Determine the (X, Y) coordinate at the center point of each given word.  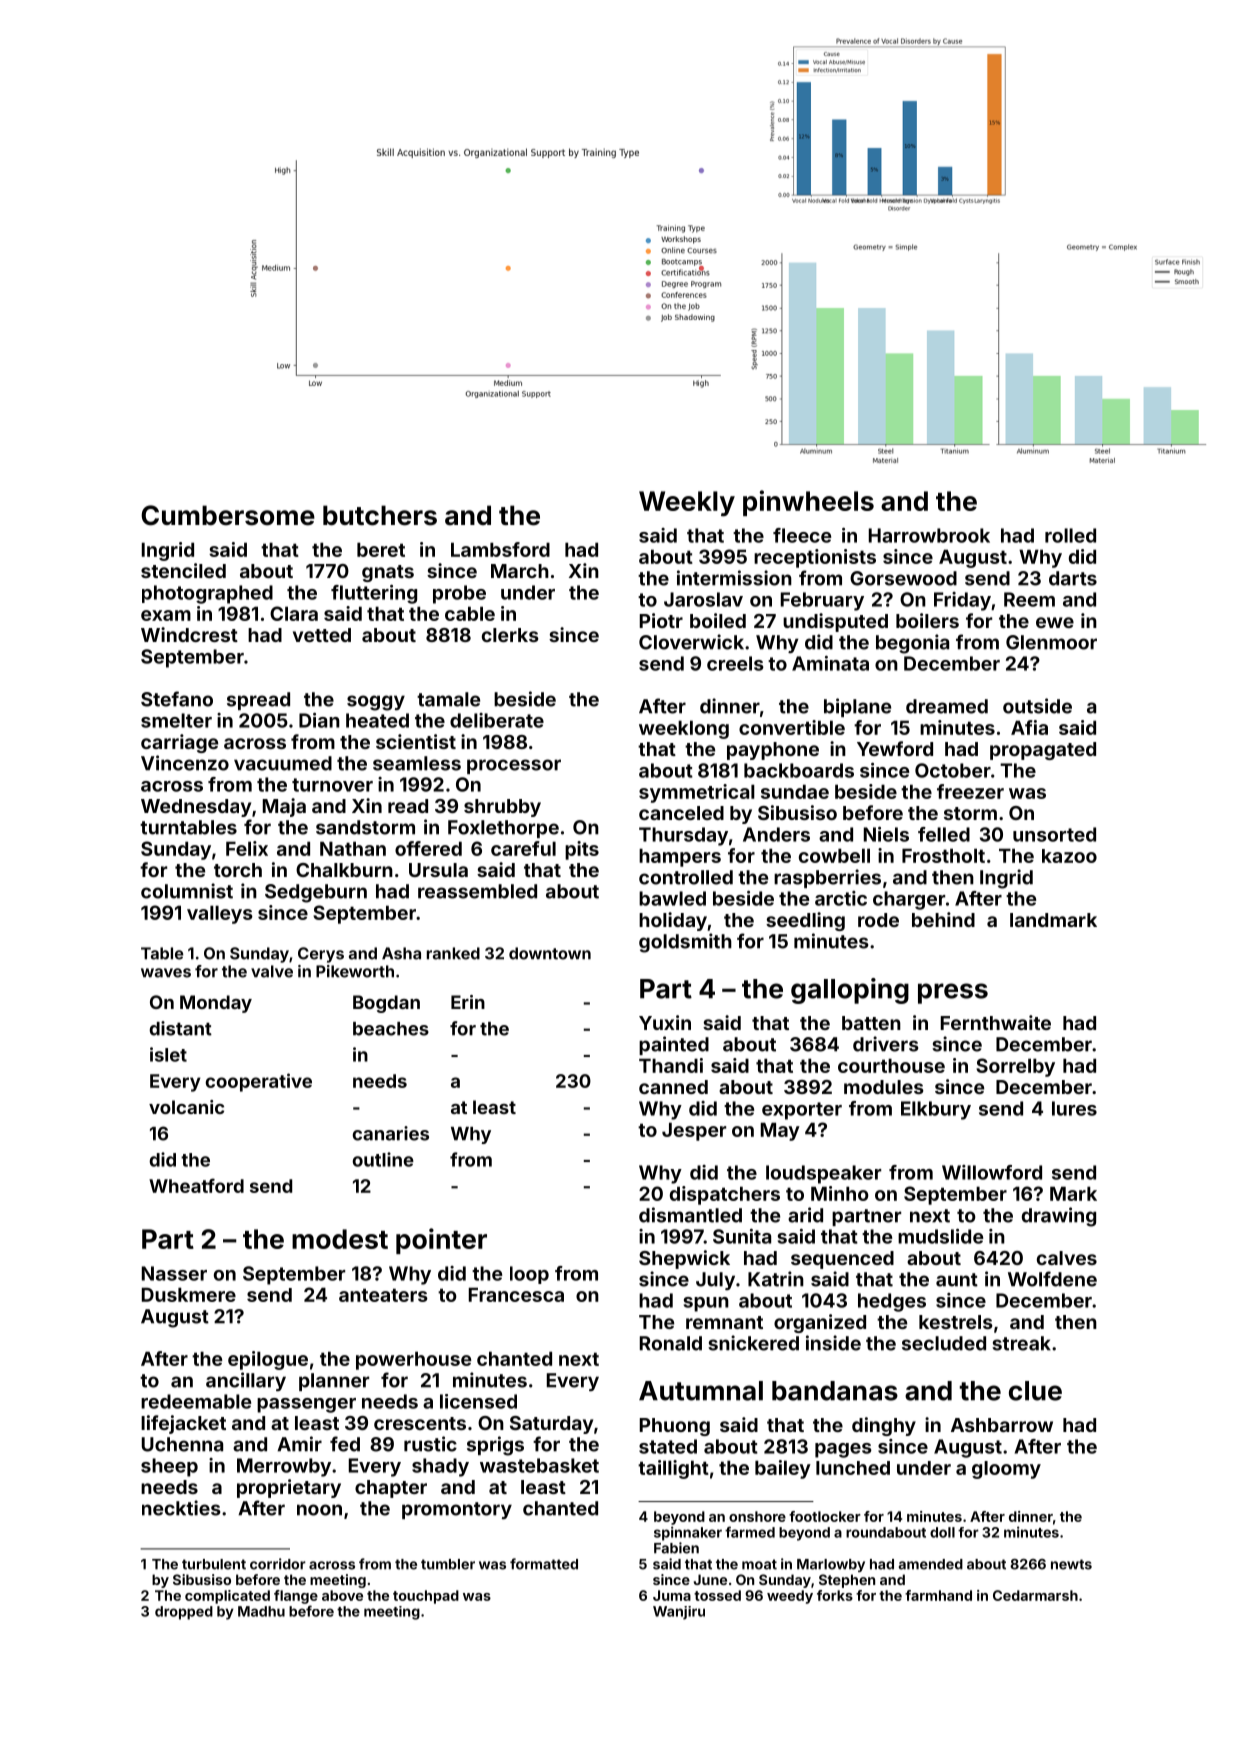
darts (1073, 578)
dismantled (690, 1215)
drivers (886, 1044)
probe (459, 594)
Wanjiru (679, 1613)
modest (340, 1239)
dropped (184, 1613)
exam (166, 615)
